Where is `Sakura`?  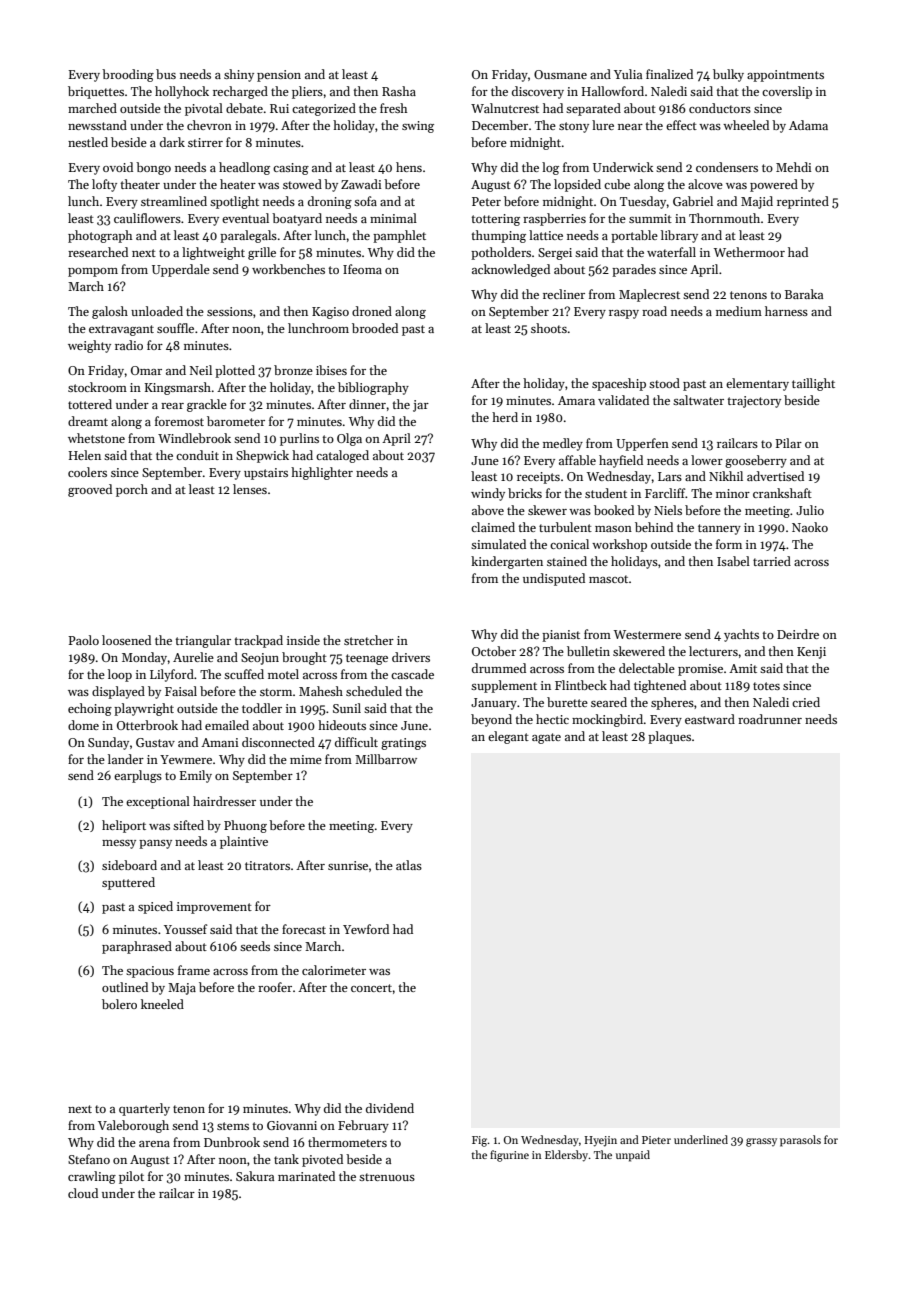 Sakura is located at coordinates (255, 1176).
